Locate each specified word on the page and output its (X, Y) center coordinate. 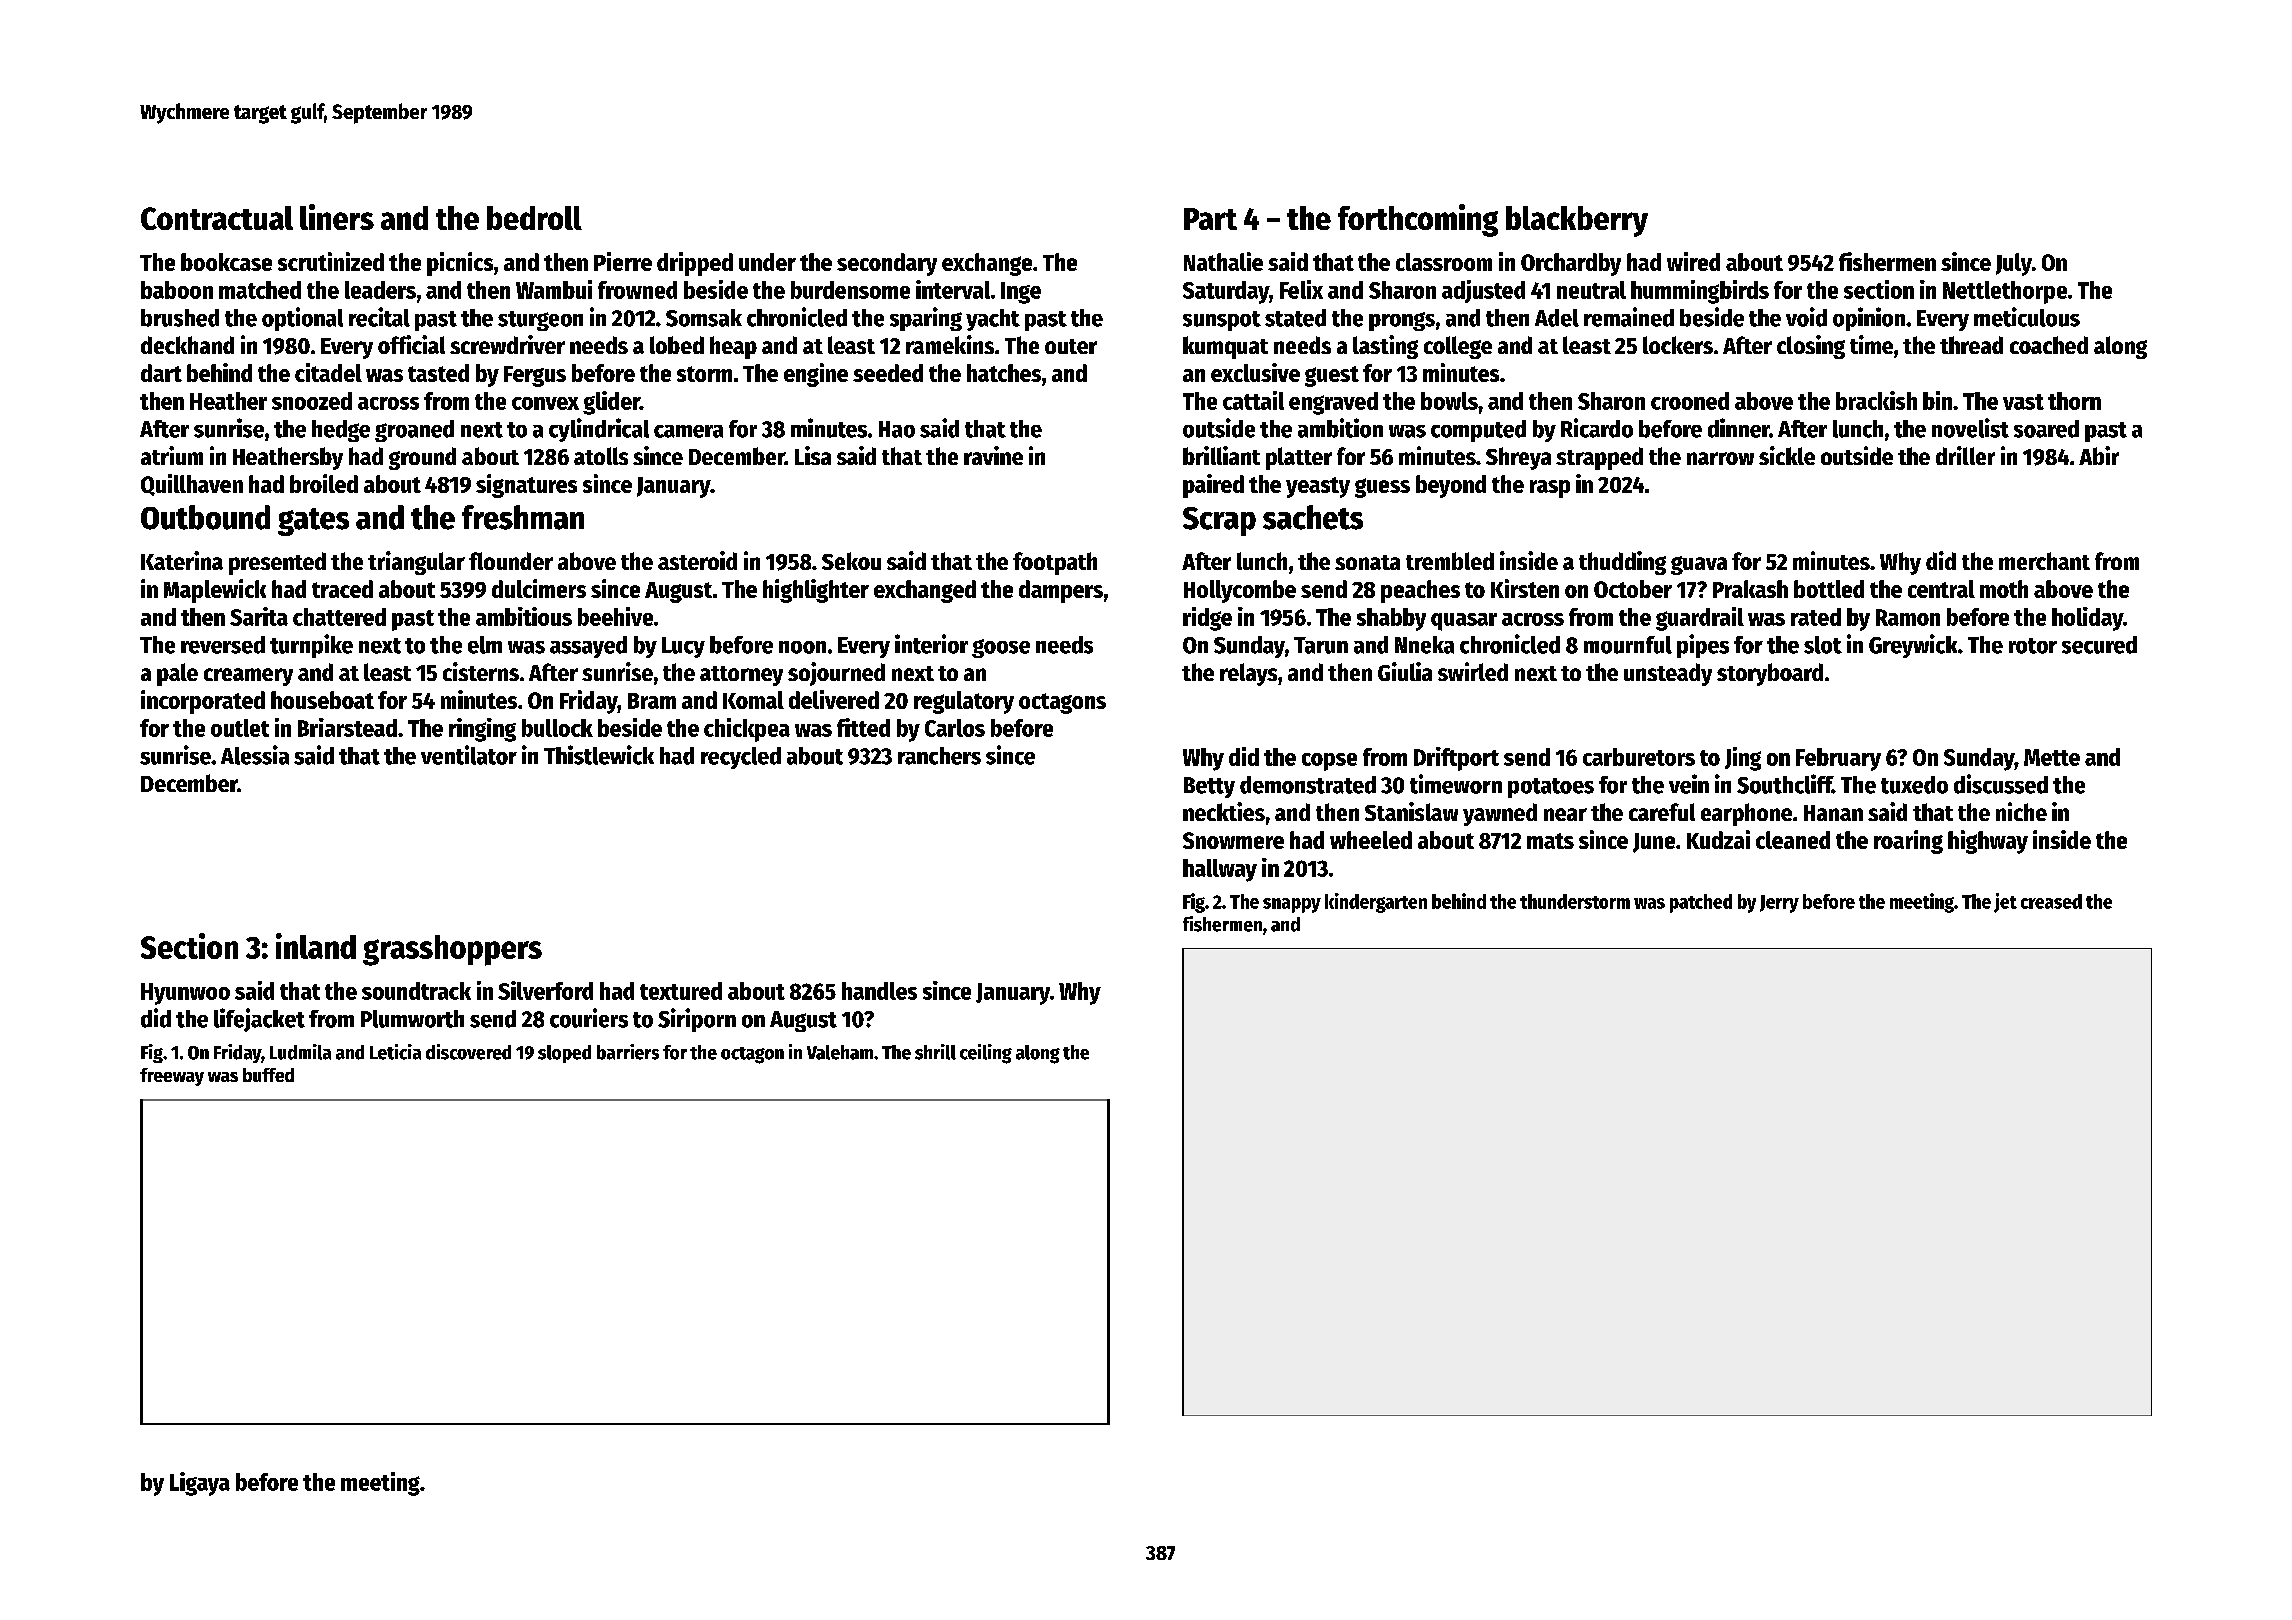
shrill (935, 1052)
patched (1701, 903)
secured (2099, 645)
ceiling (986, 1054)
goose (1001, 648)
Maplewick (215, 591)
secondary (887, 264)
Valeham (840, 1052)
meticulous (2027, 317)
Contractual (217, 218)
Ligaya (200, 1484)
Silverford (545, 990)
